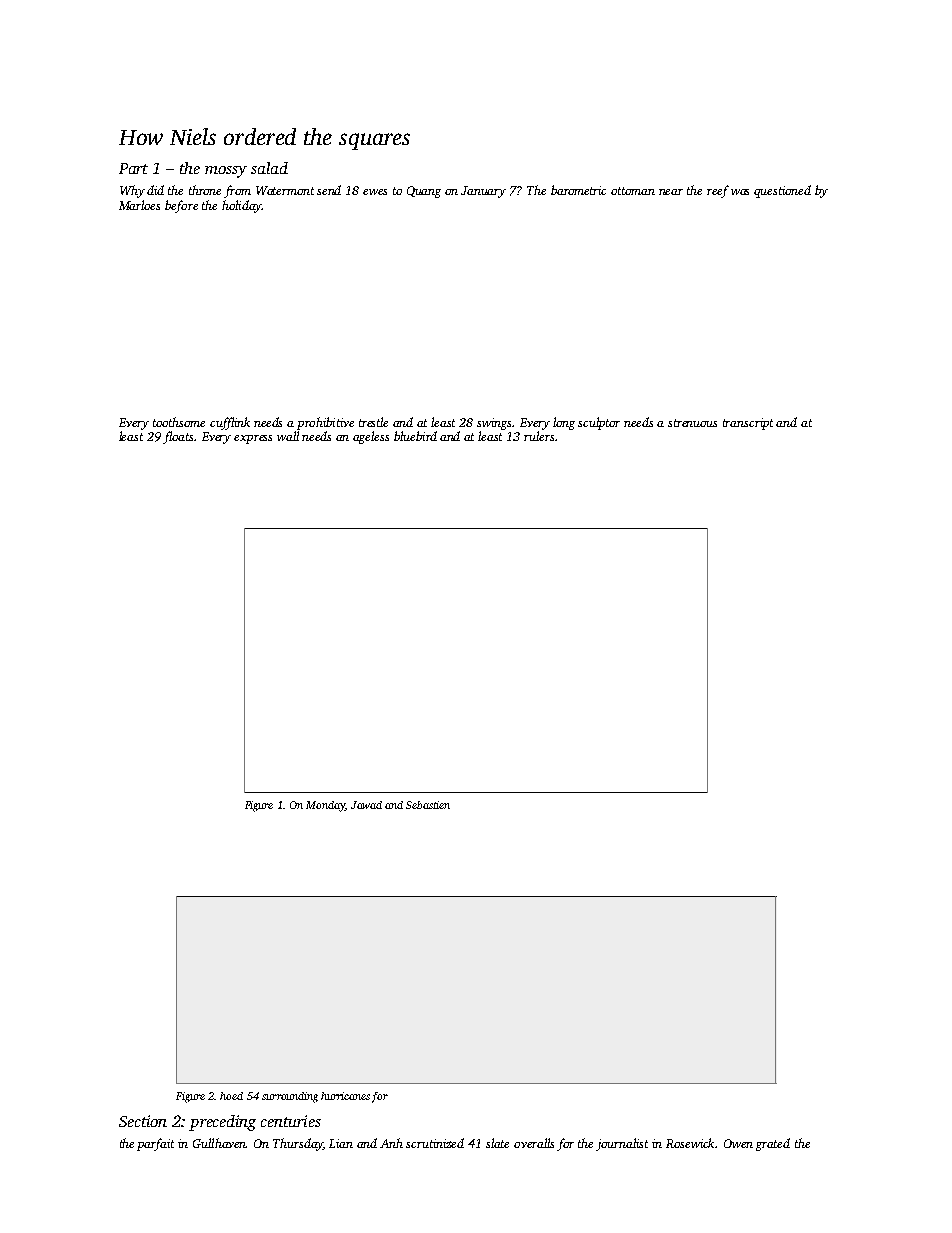 The image size is (952, 1233). What do you see at coordinates (290, 1097) in the page?
I see `surrounding` at bounding box center [290, 1097].
